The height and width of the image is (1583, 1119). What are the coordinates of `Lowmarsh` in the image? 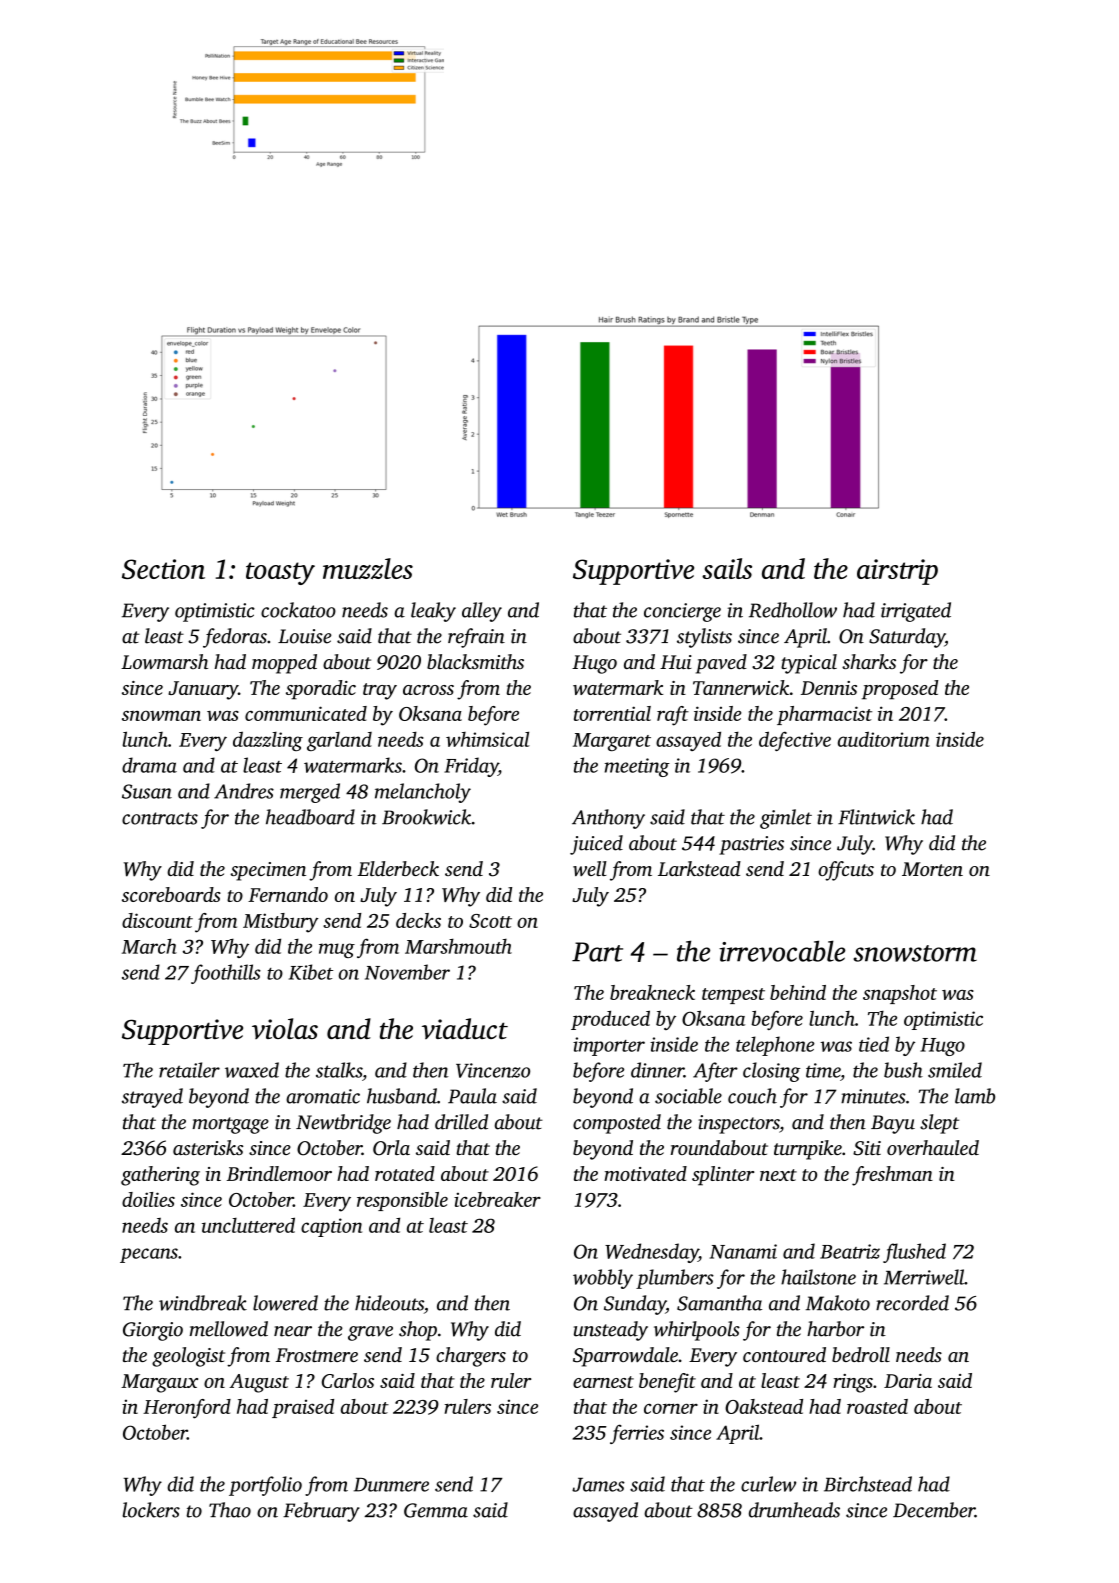 It's located at (164, 661).
